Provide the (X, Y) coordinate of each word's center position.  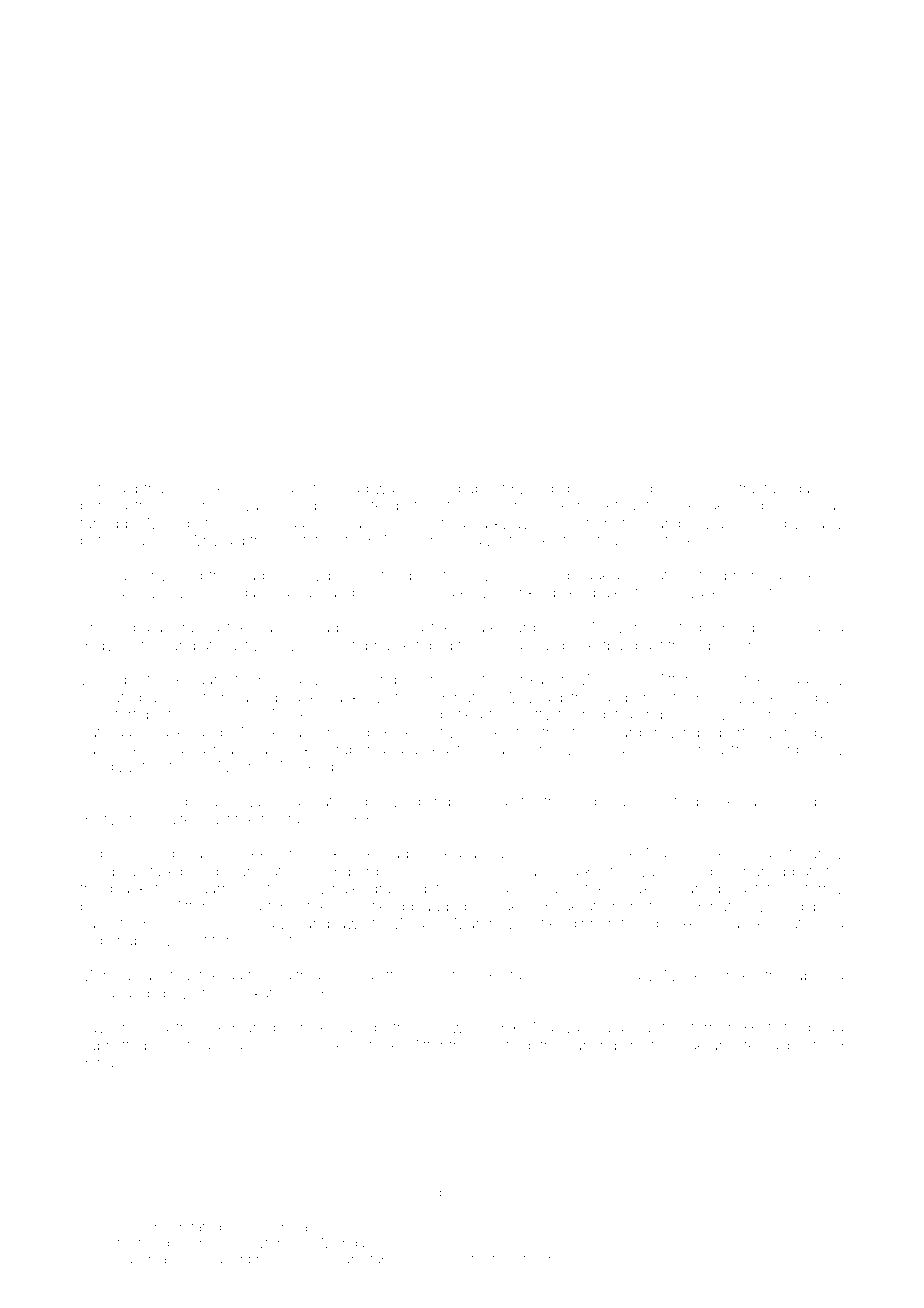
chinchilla (691, 749)
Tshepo (400, 715)
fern (703, 1027)
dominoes (269, 1045)
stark (158, 871)
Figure (266, 1193)
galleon (818, 490)
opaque (292, 700)
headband (115, 993)
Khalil (529, 871)
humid (764, 871)
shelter (223, 488)
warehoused (417, 488)
